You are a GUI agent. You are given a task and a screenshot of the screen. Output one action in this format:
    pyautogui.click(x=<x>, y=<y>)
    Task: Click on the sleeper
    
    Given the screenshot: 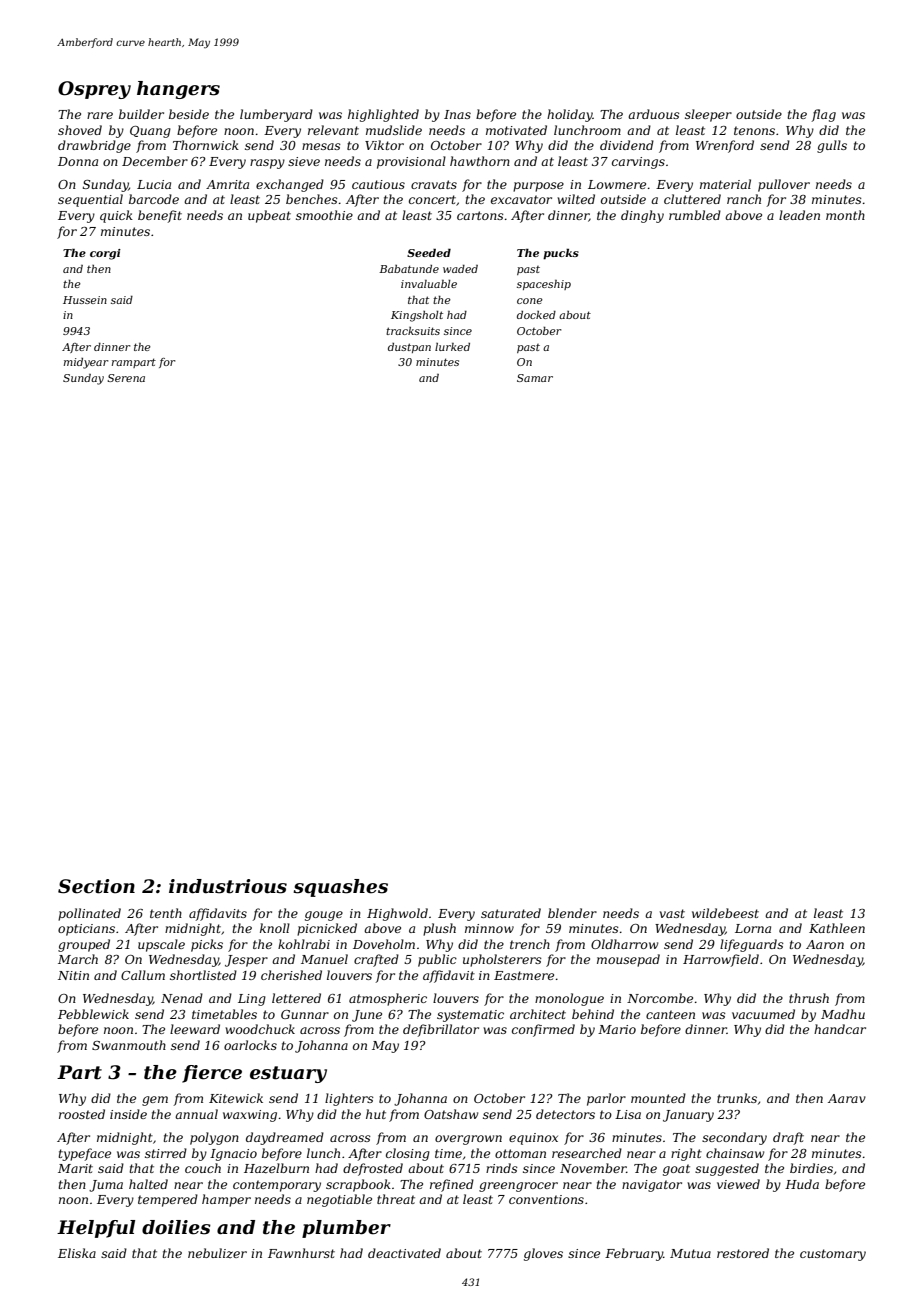 What is the action you would take?
    pyautogui.click(x=708, y=115)
